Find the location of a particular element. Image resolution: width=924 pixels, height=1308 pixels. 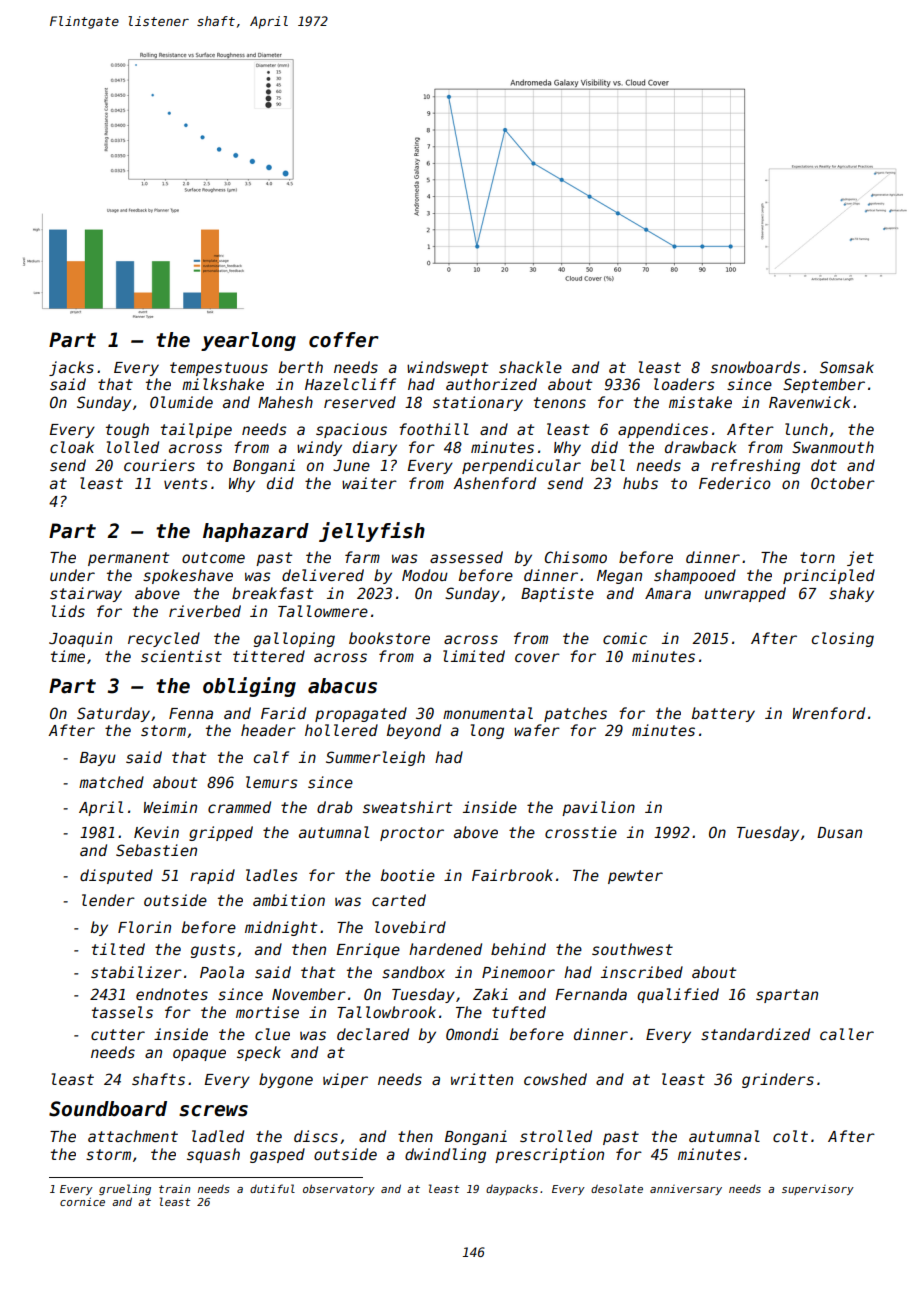

coffer is located at coordinates (344, 340).
